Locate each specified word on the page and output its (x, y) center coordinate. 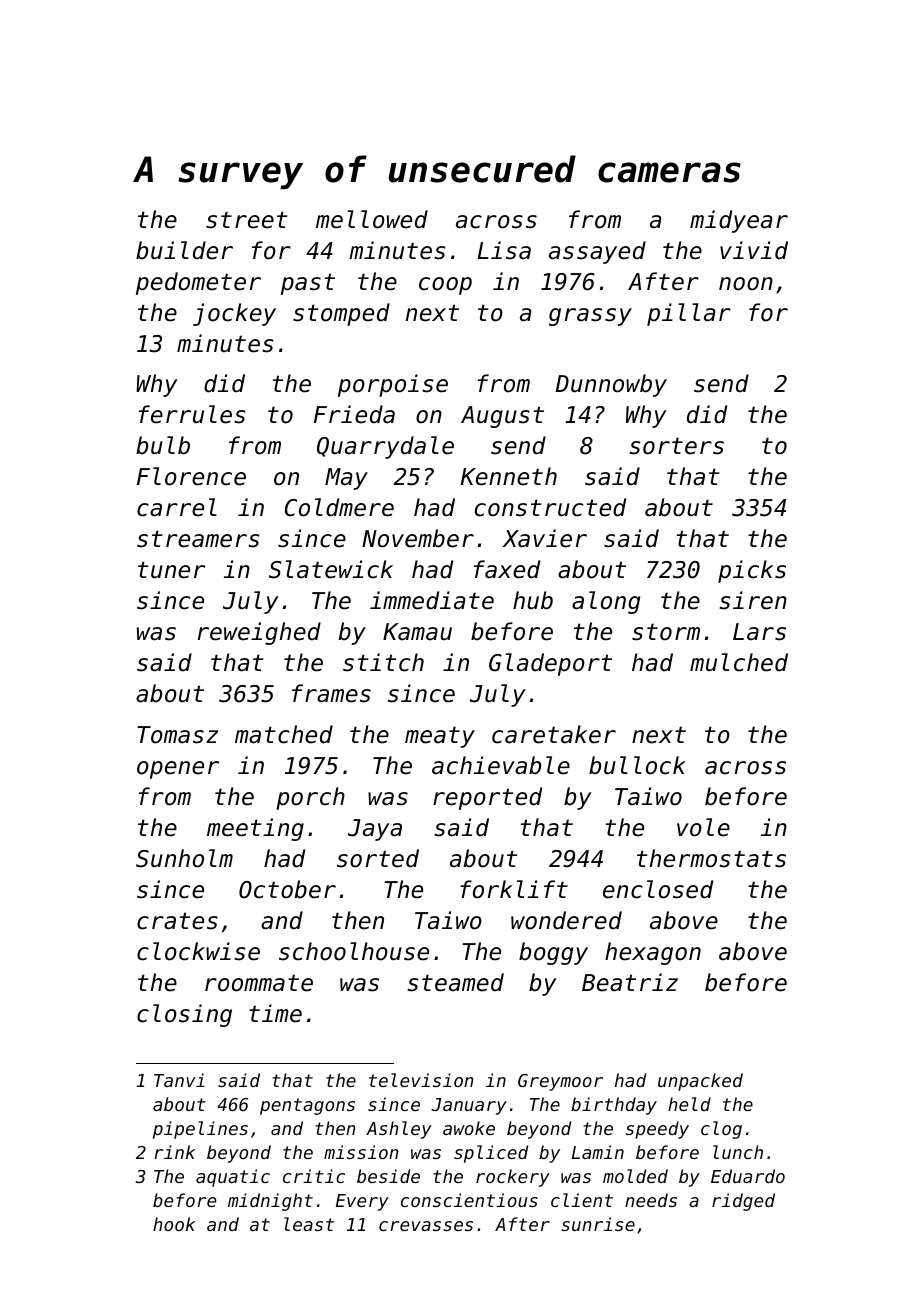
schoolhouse (354, 951)
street (246, 220)
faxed (507, 569)
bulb (163, 445)
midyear (739, 221)
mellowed (372, 219)
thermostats (711, 858)
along (606, 602)
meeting (255, 829)
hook (174, 1224)
